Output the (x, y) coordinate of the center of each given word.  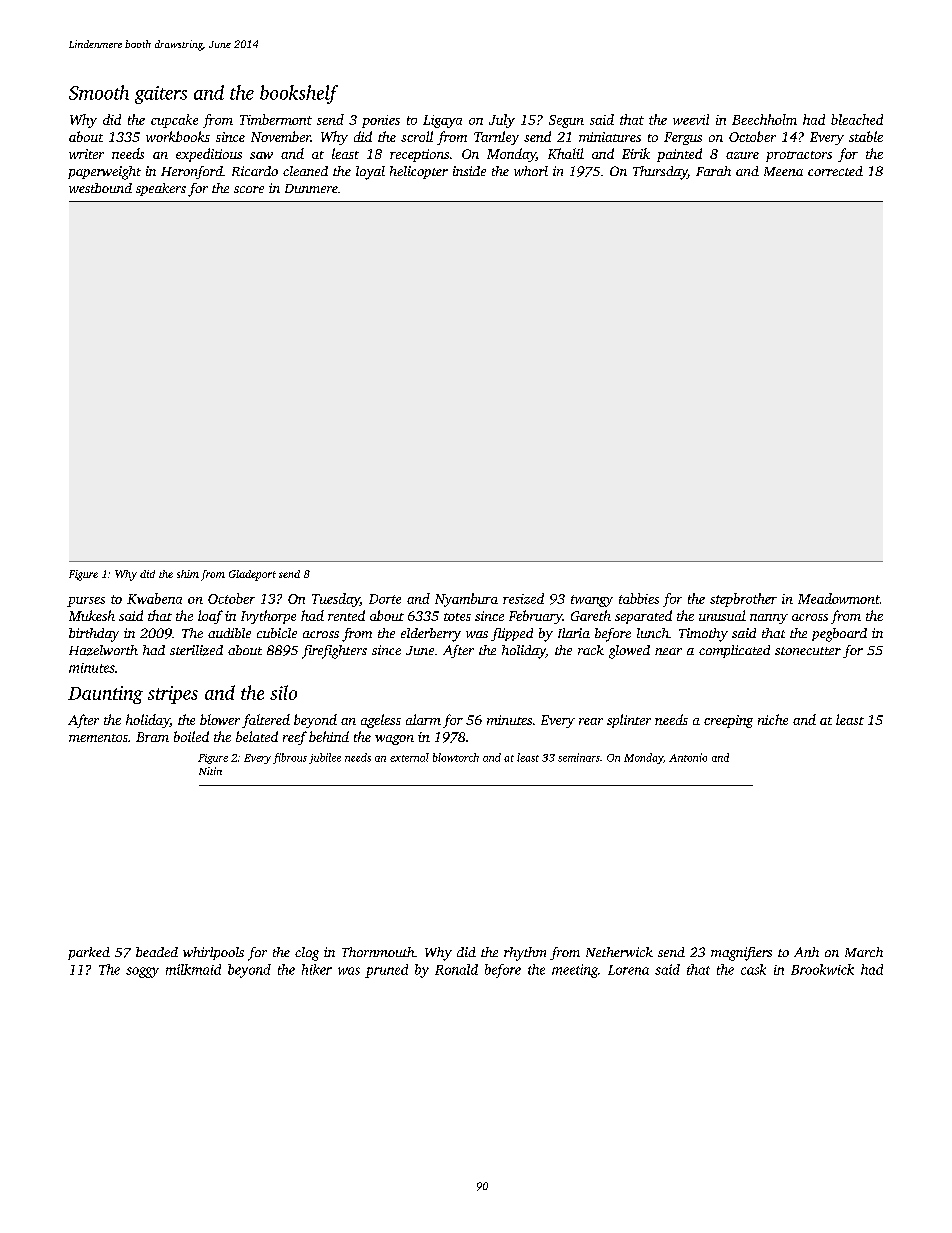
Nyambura (466, 600)
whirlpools (213, 953)
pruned (386, 971)
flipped (512, 634)
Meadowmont (839, 598)
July (502, 121)
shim (188, 574)
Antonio (688, 757)
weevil (691, 119)
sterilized (196, 650)
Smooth (99, 92)
